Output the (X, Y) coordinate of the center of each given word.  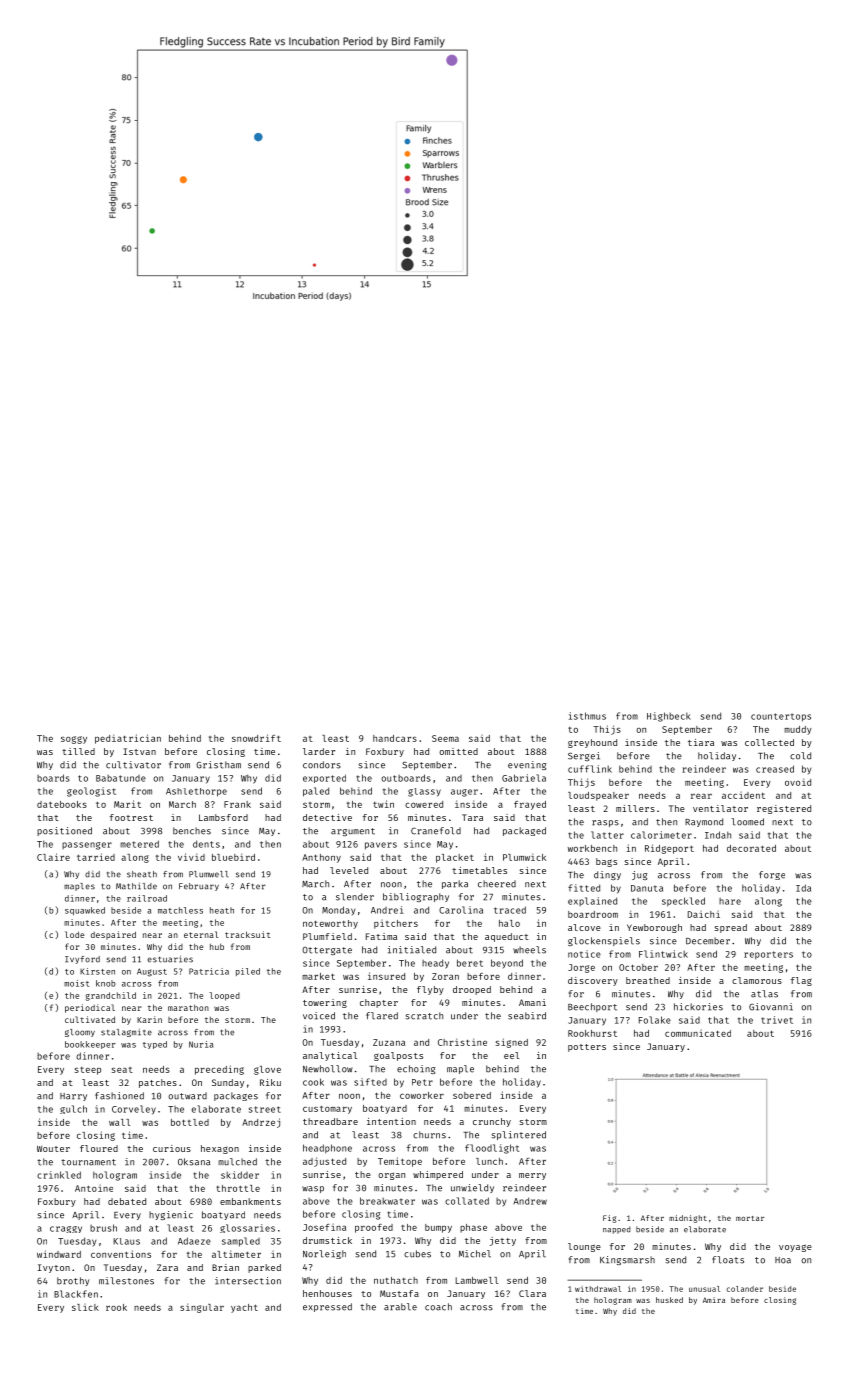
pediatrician (128, 739)
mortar (750, 1218)
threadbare (330, 1121)
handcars (395, 738)
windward (59, 1254)
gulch (73, 1109)
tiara (701, 742)
